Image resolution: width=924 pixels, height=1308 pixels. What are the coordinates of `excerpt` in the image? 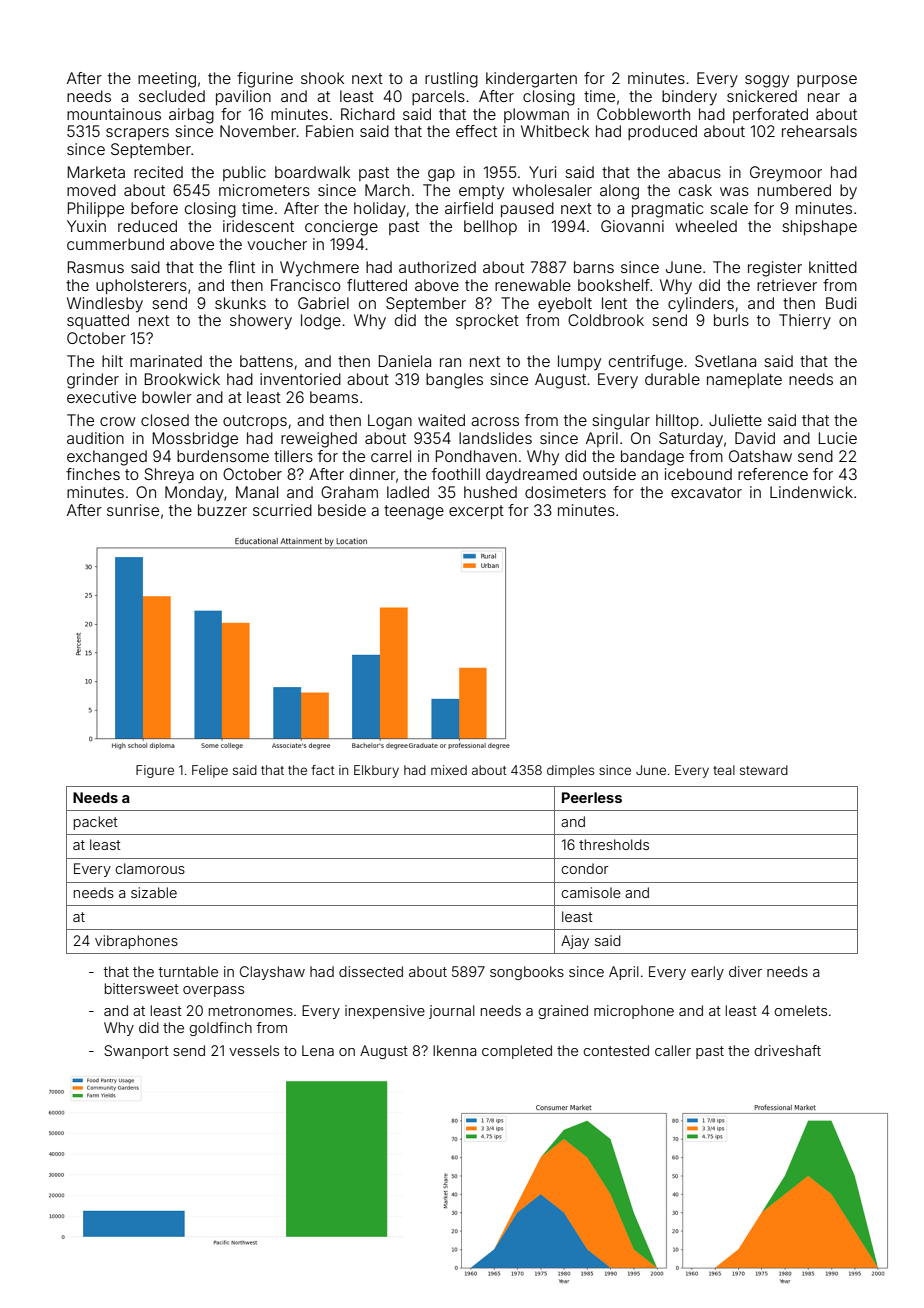 It's located at (476, 512).
